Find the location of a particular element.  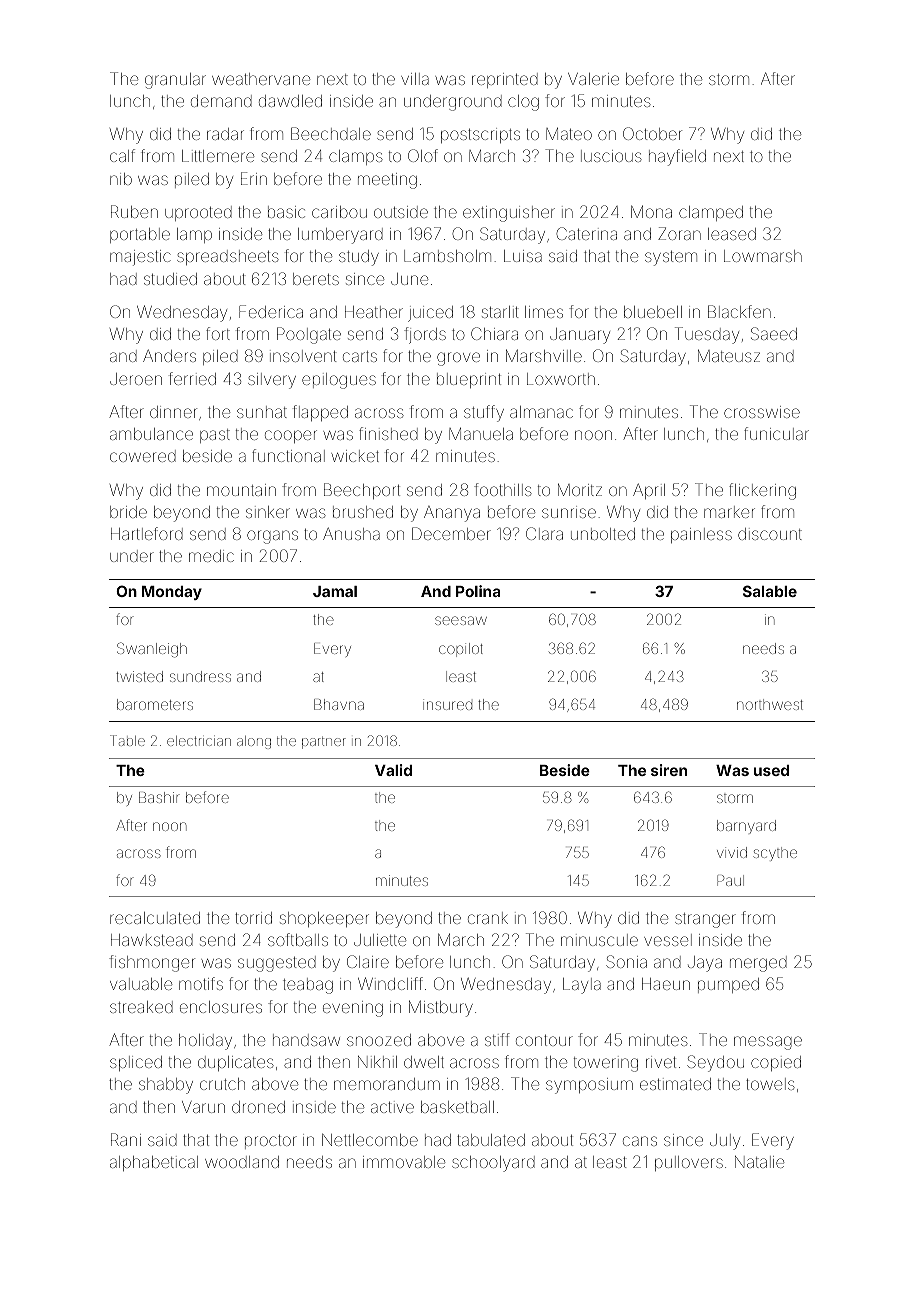

vessel is located at coordinates (668, 940).
